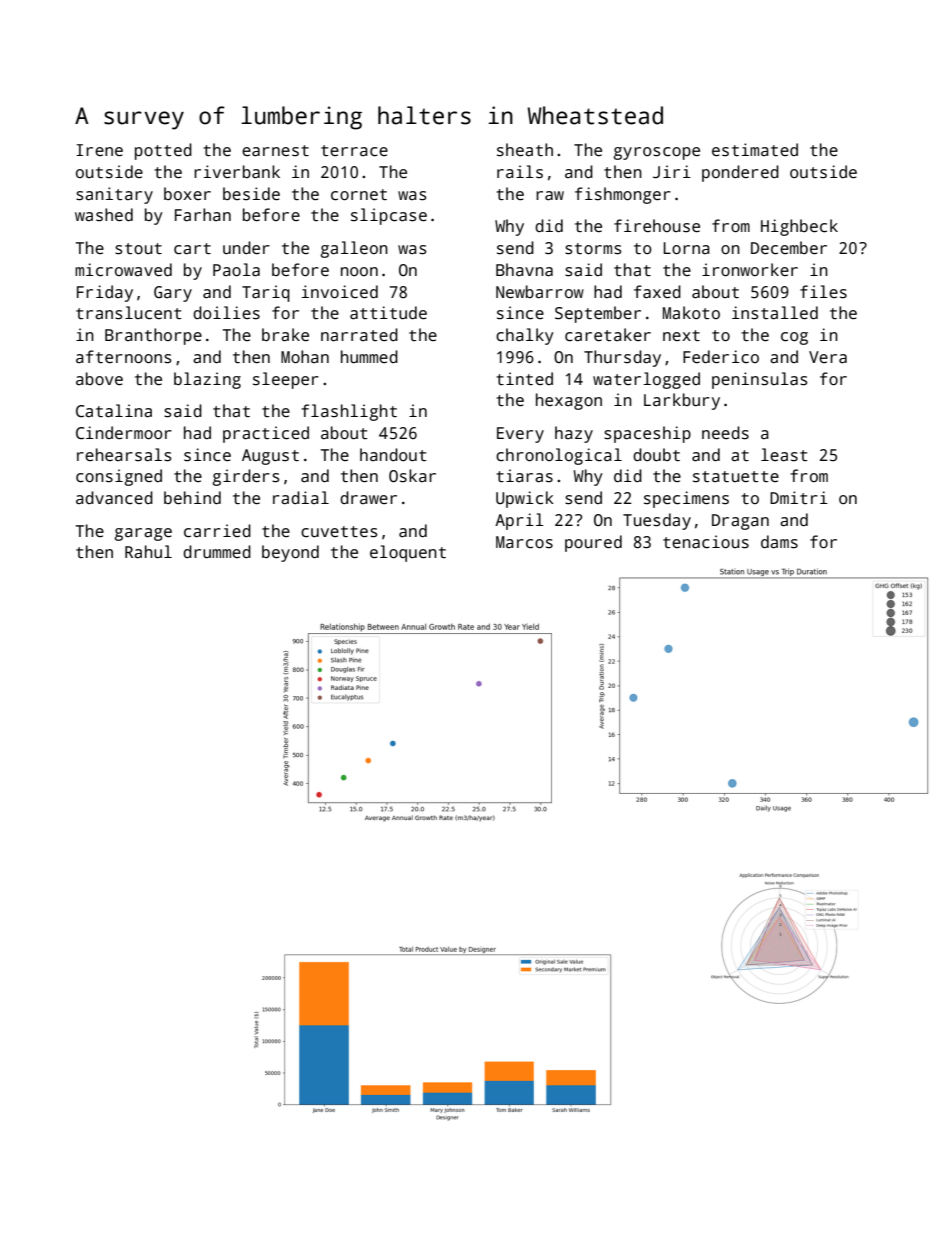 The image size is (952, 1233). Describe the element at coordinates (354, 151) in the document. I see `terrace` at that location.
